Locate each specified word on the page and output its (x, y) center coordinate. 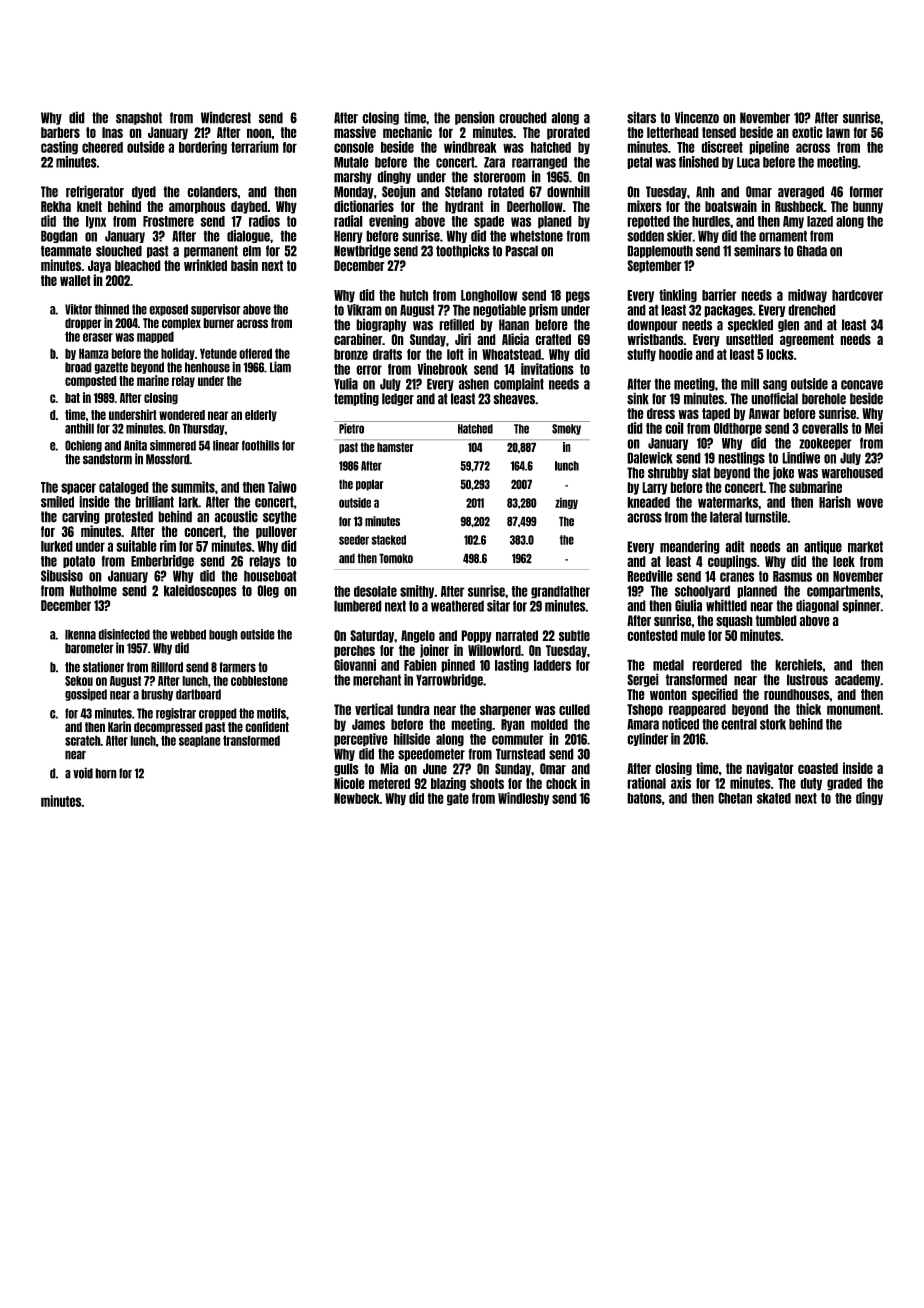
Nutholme (93, 591)
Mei (874, 428)
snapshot (139, 118)
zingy (566, 503)
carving (81, 517)
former (866, 192)
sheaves (514, 399)
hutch (414, 295)
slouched (119, 251)
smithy (417, 592)
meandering (690, 547)
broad (78, 367)
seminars (757, 250)
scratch (82, 740)
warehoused (852, 473)
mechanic (407, 132)
